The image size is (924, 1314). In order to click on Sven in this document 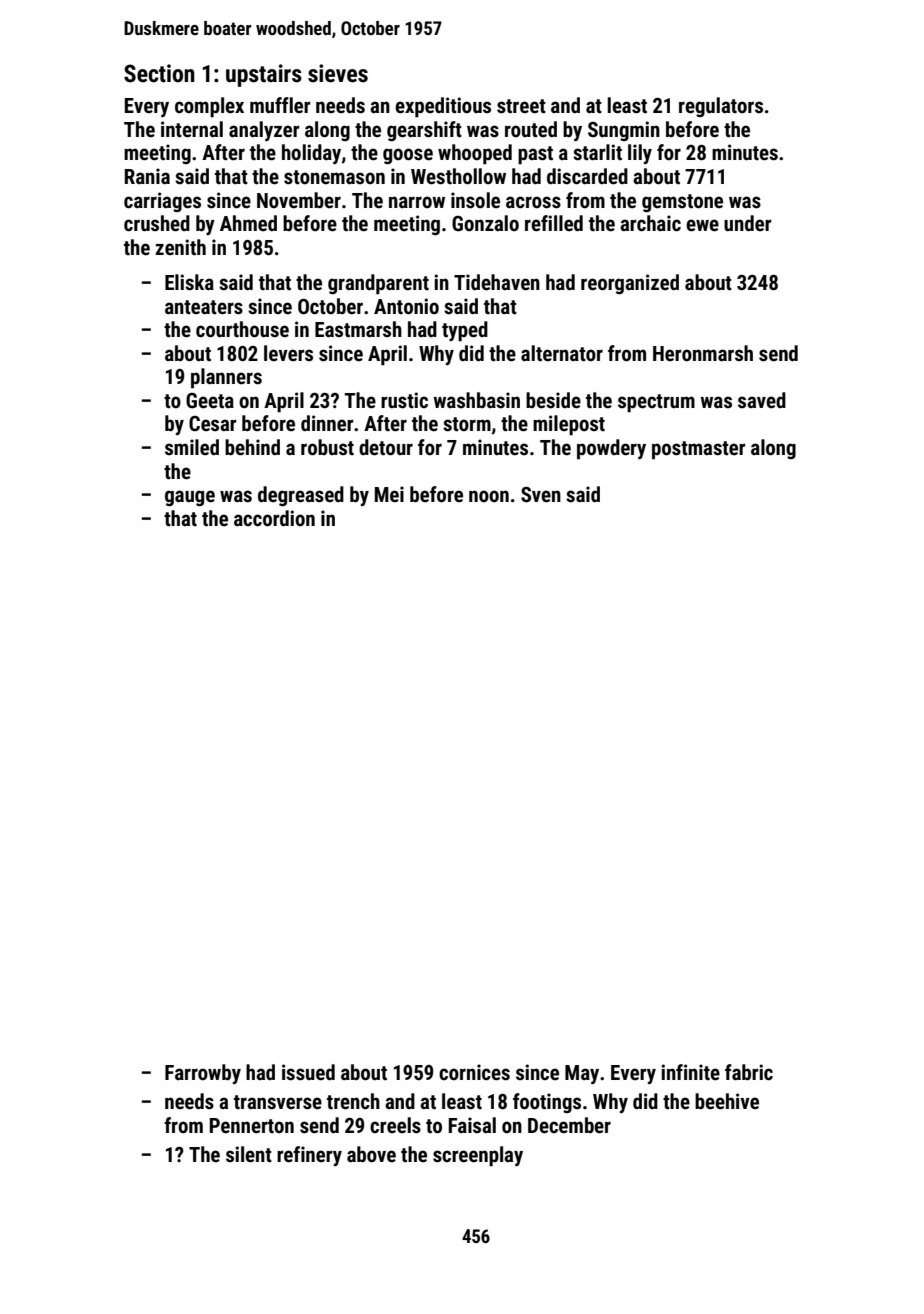, I will do `click(541, 495)`.
